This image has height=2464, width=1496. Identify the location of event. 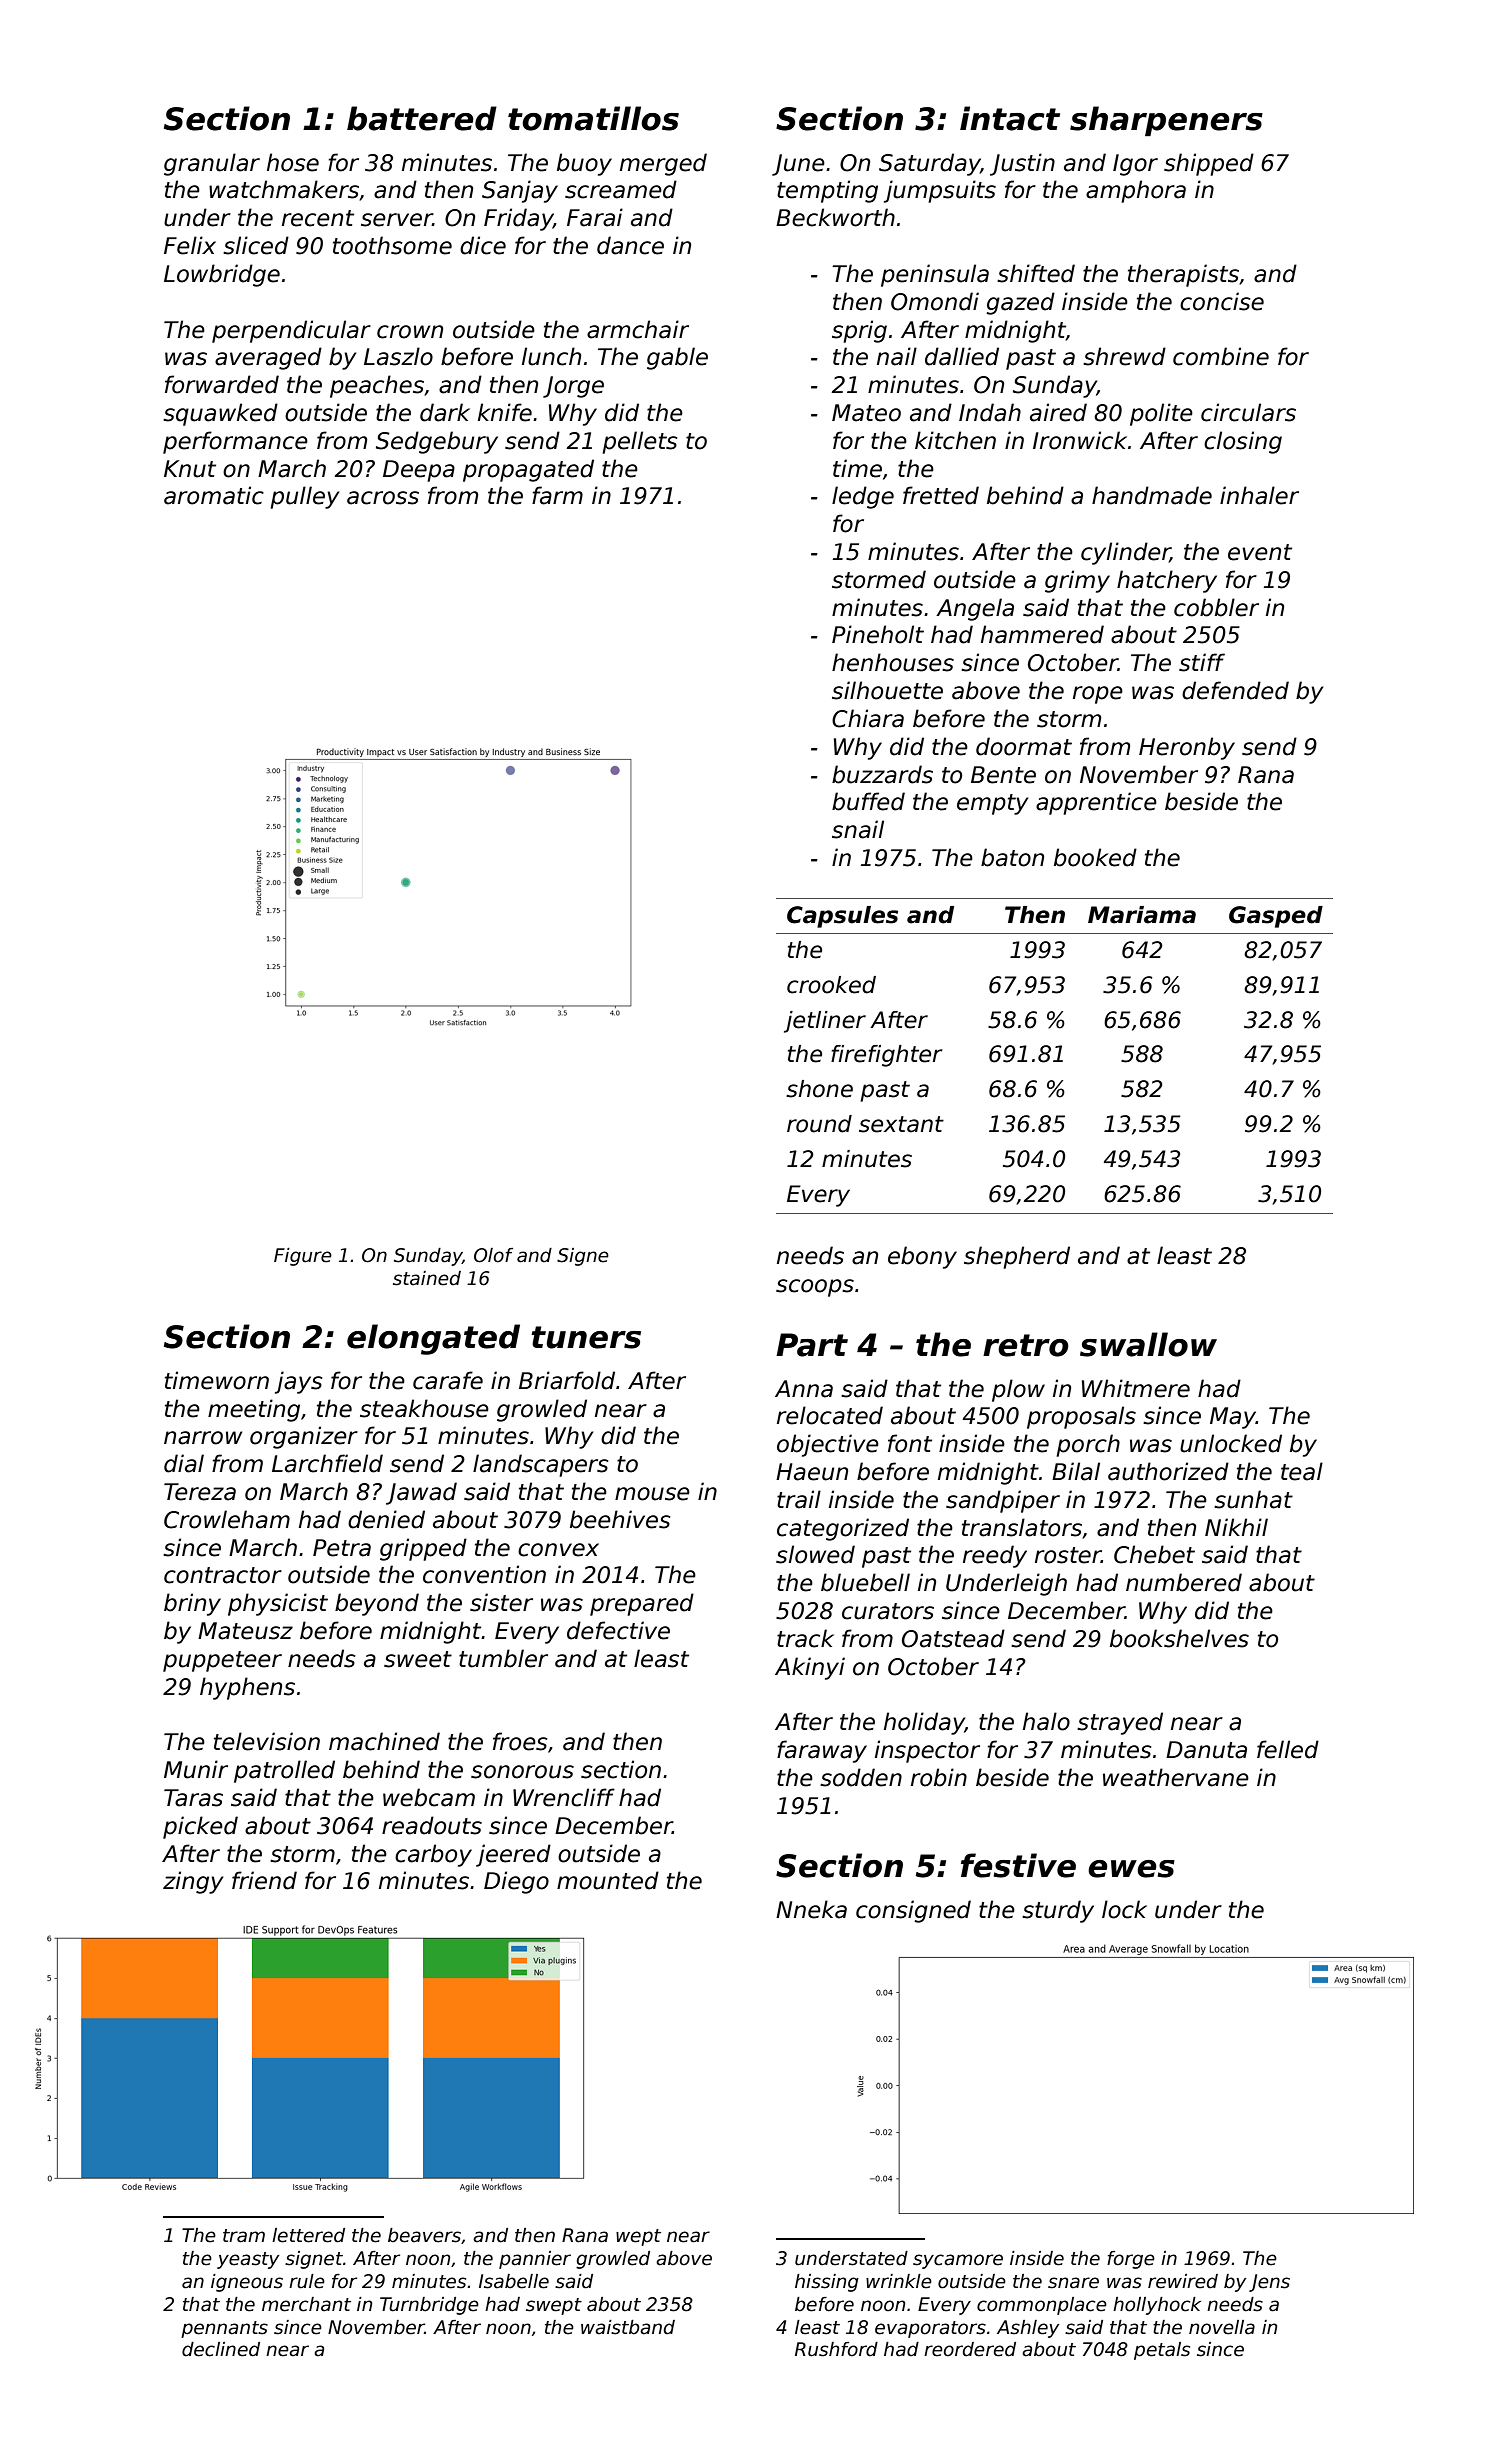
(1260, 552).
